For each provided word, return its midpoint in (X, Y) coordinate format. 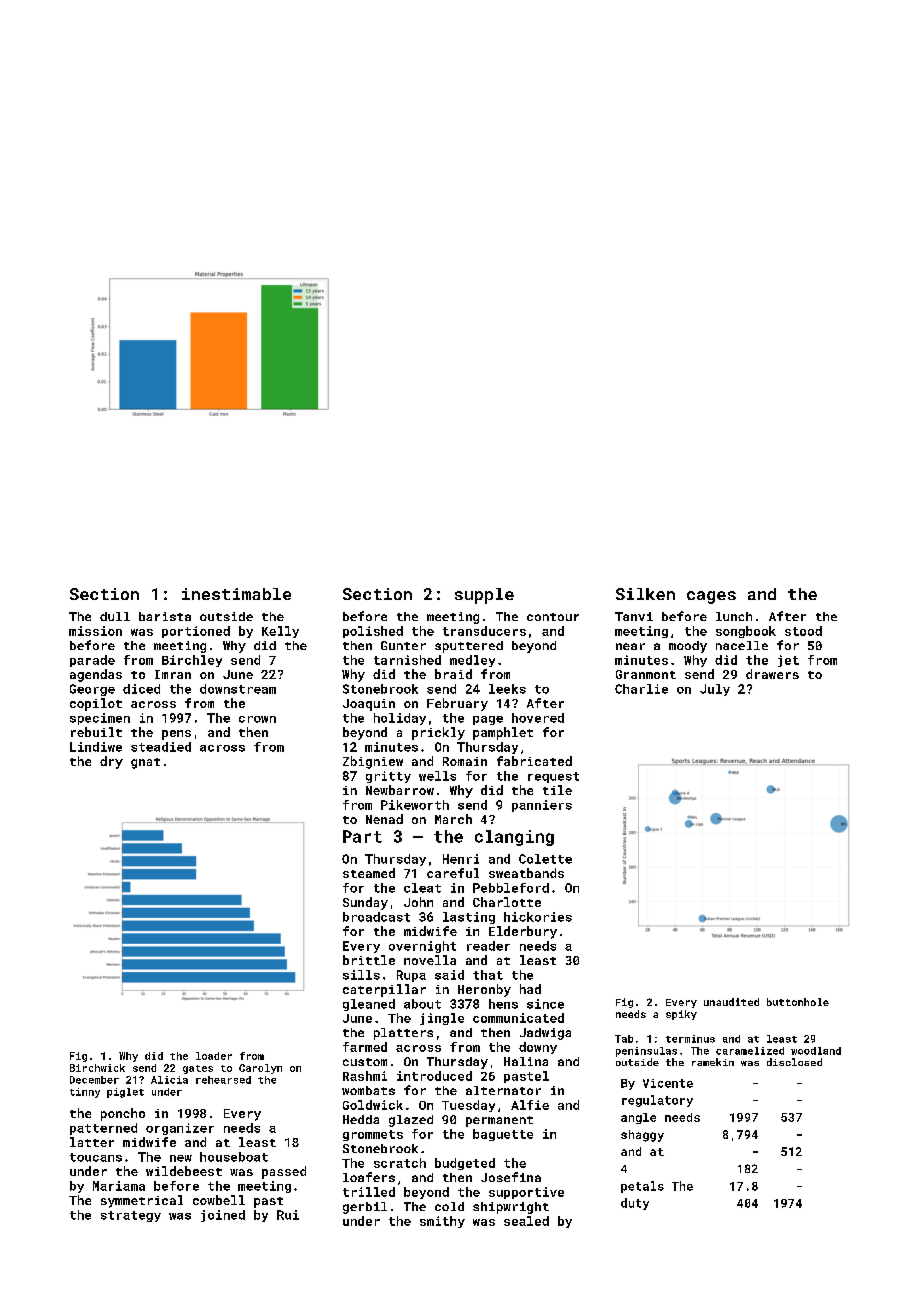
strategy (131, 1216)
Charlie (641, 689)
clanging (514, 838)
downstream (238, 689)
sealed (526, 1221)
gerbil (365, 1208)
